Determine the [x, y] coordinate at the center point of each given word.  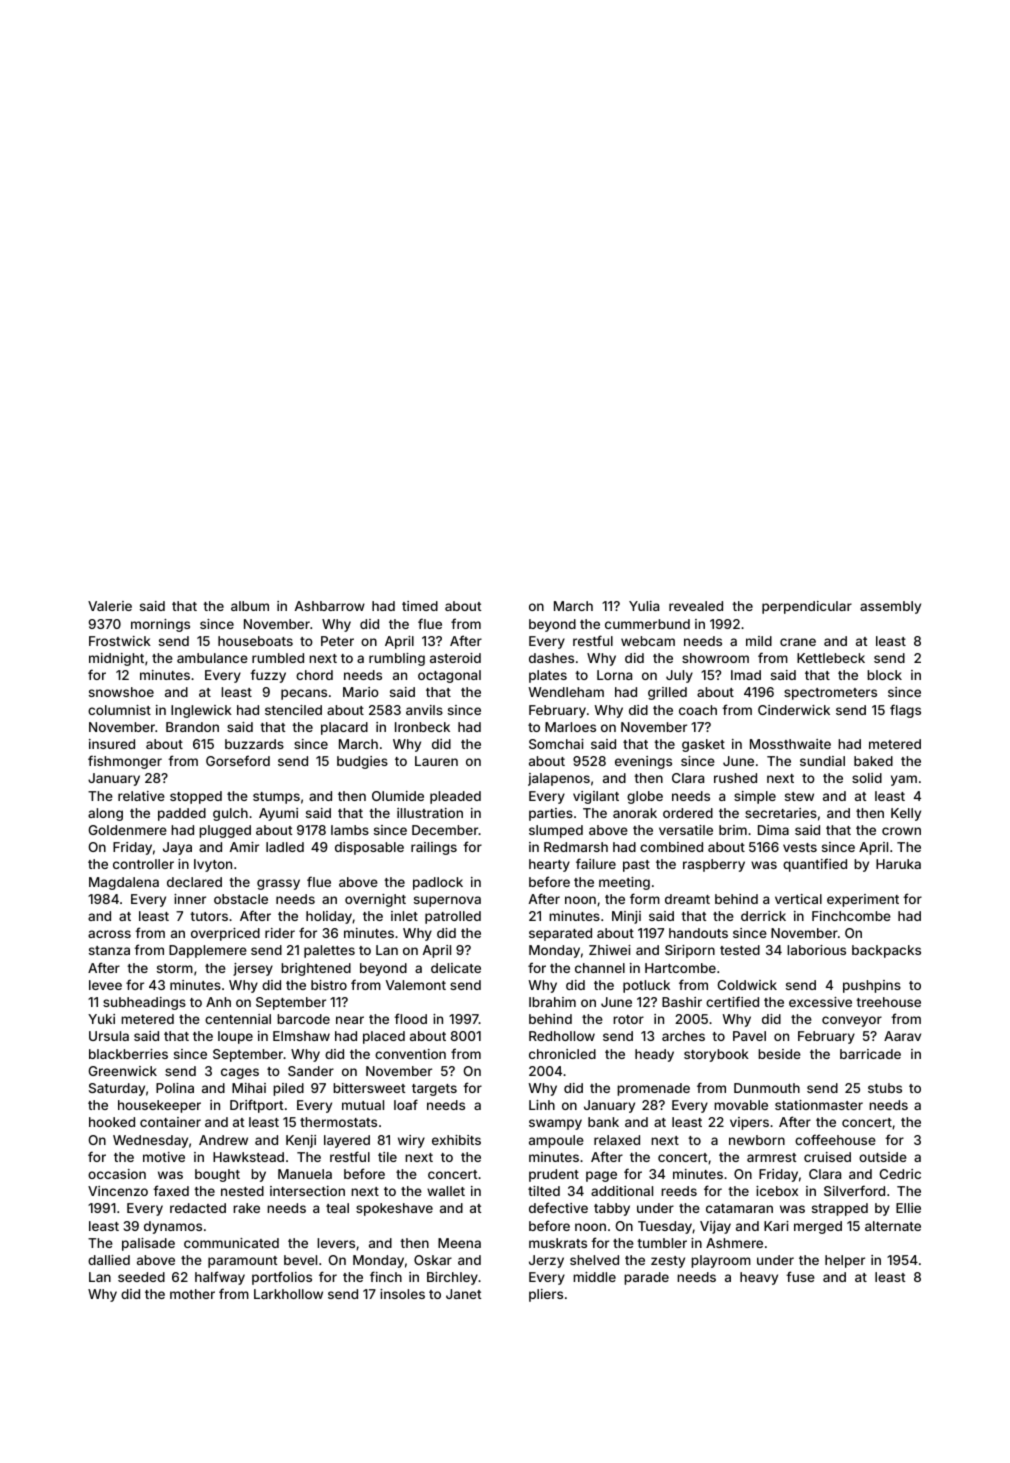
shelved [594, 1260]
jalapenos [559, 779]
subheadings [144, 1003]
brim [733, 830]
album [250, 606]
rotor [628, 1019]
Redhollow [562, 1036]
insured [112, 744]
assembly [890, 607]
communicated [231, 1243]
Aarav [902, 1036]
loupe [235, 1037]
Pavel [749, 1036]
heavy [759, 1278]
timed [420, 606]
